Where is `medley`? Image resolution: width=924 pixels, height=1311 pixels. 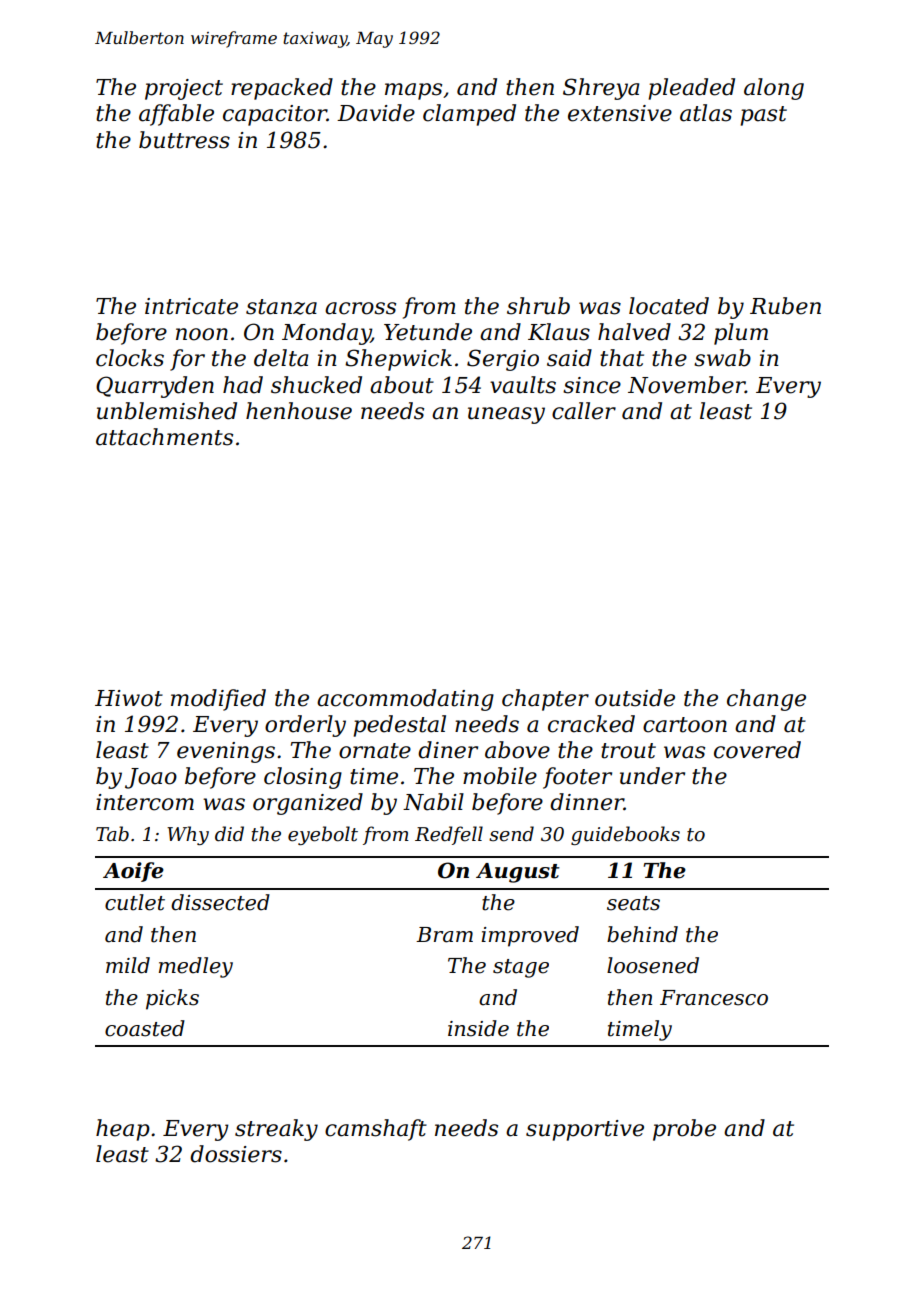 medley is located at coordinates (196, 967).
